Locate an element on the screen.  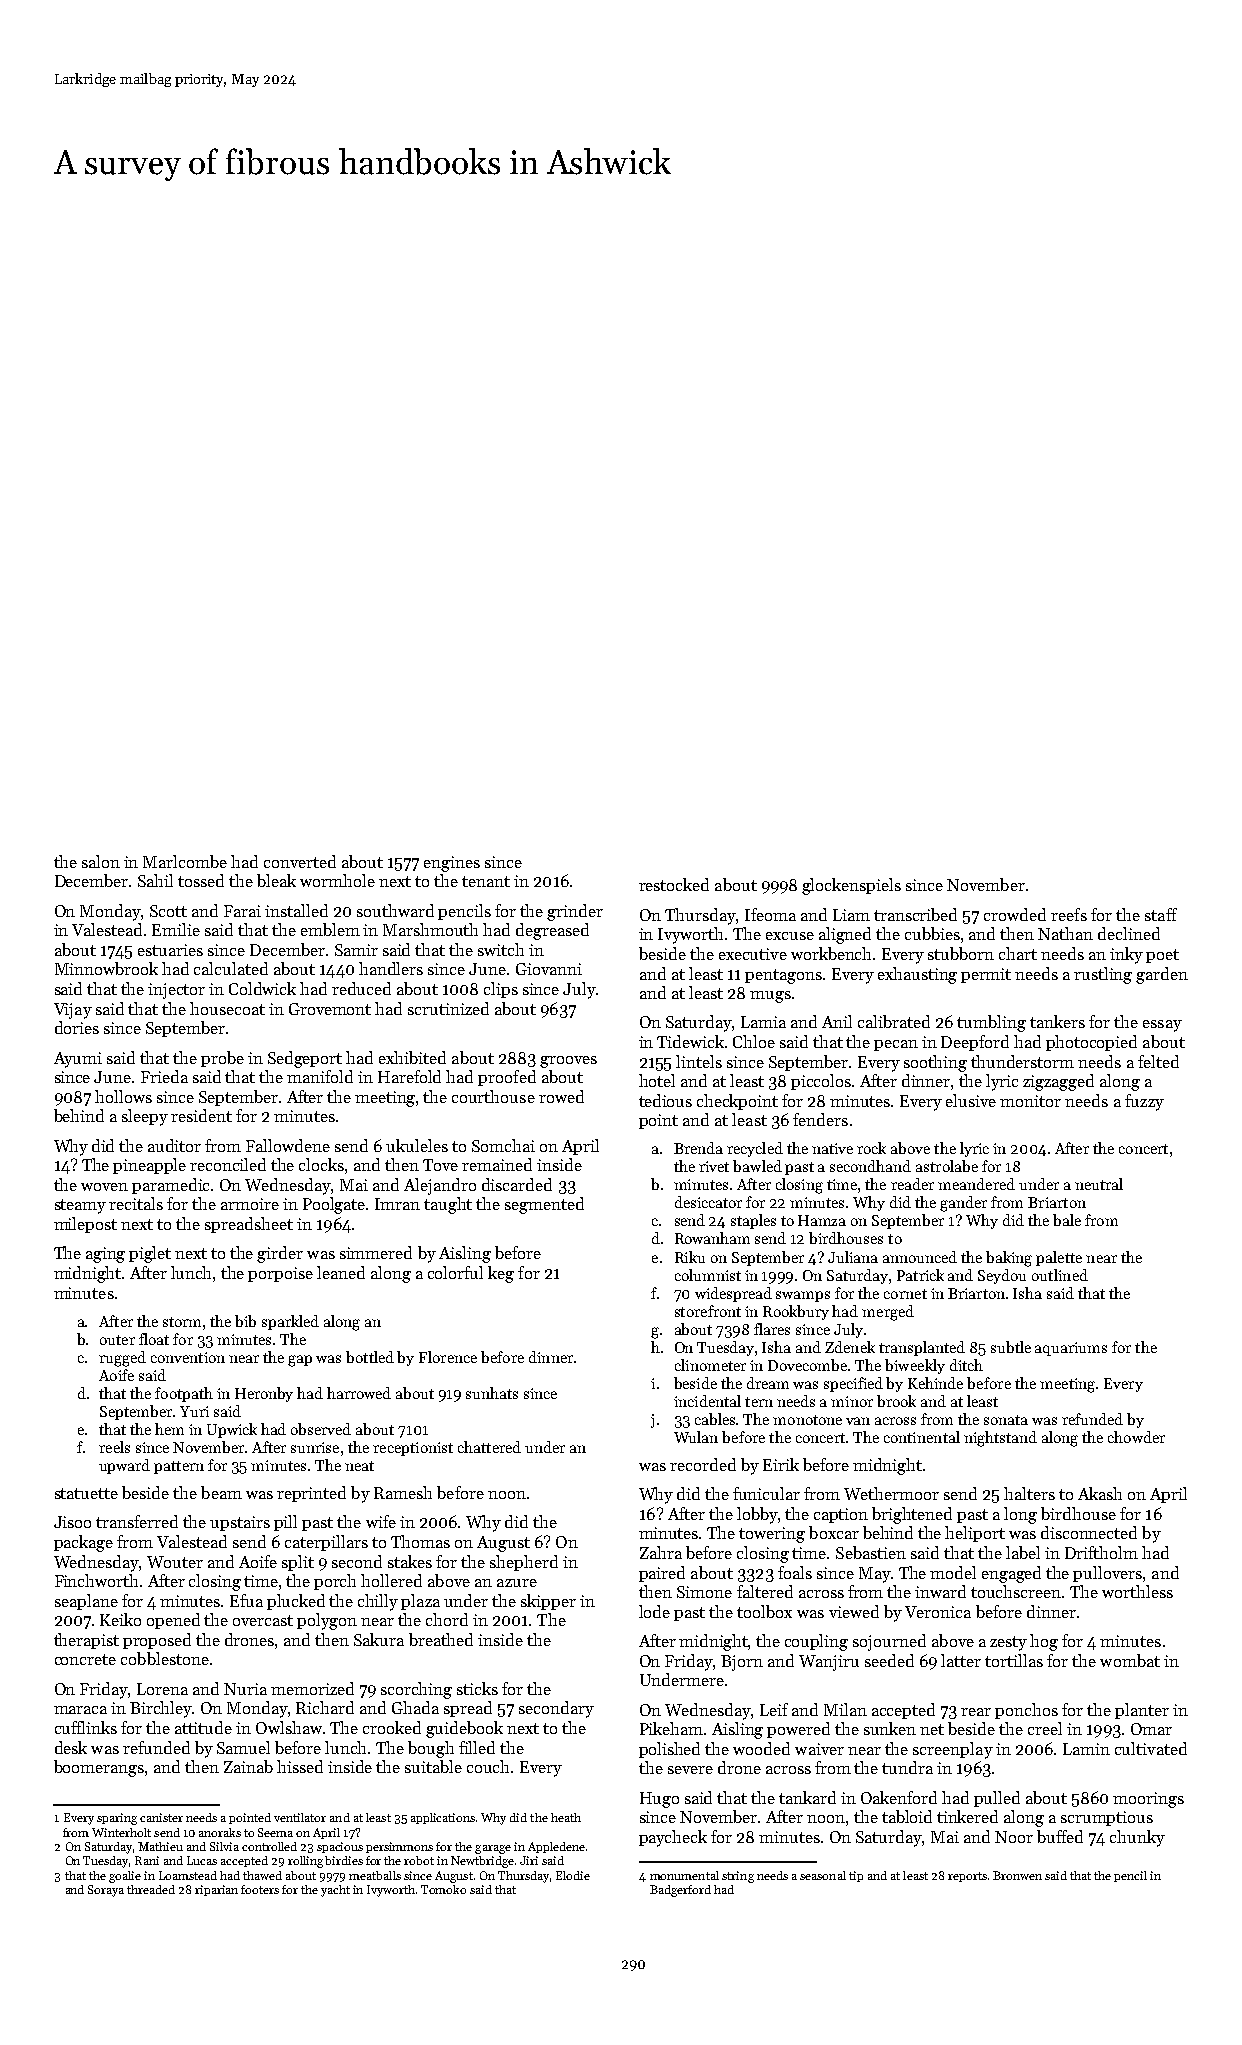
severe is located at coordinates (690, 1770).
